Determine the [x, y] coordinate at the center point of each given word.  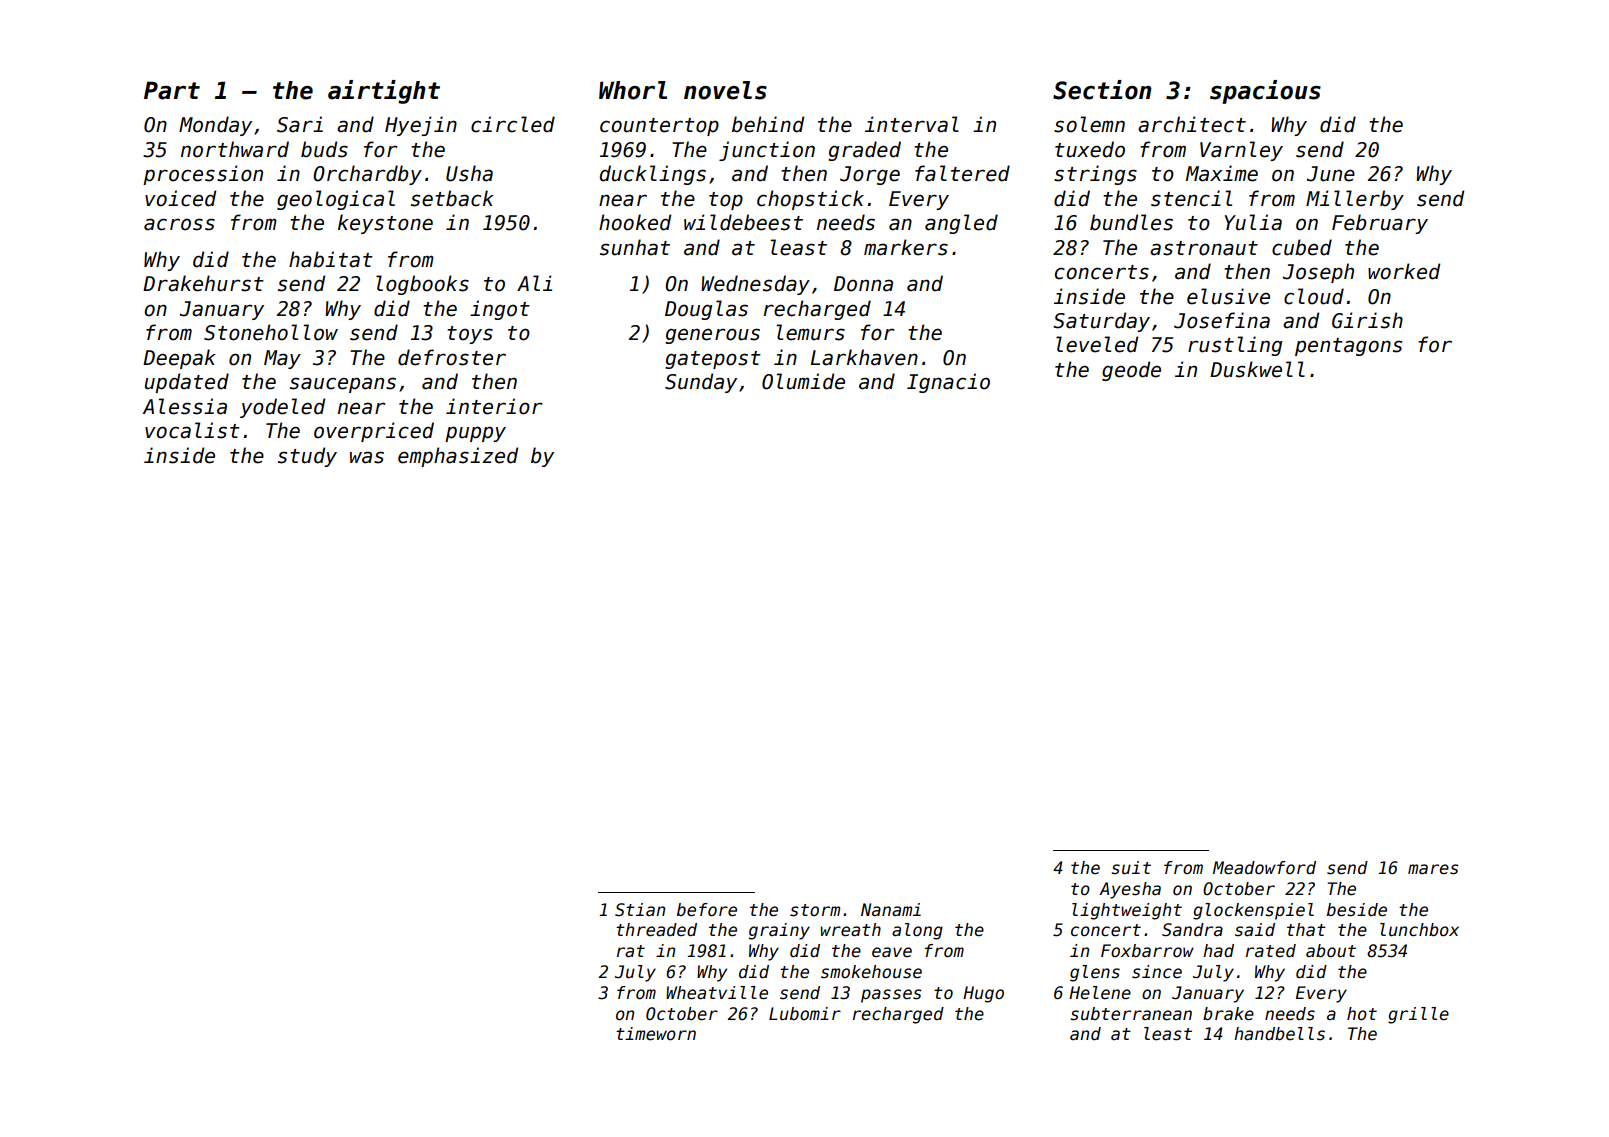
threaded [656, 930]
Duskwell [1257, 369]
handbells [1279, 1034]
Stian [640, 910]
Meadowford [1264, 868]
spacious [1265, 92]
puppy [475, 434]
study [307, 457]
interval [912, 124]
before [707, 910]
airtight [384, 92]
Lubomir [805, 1014]
